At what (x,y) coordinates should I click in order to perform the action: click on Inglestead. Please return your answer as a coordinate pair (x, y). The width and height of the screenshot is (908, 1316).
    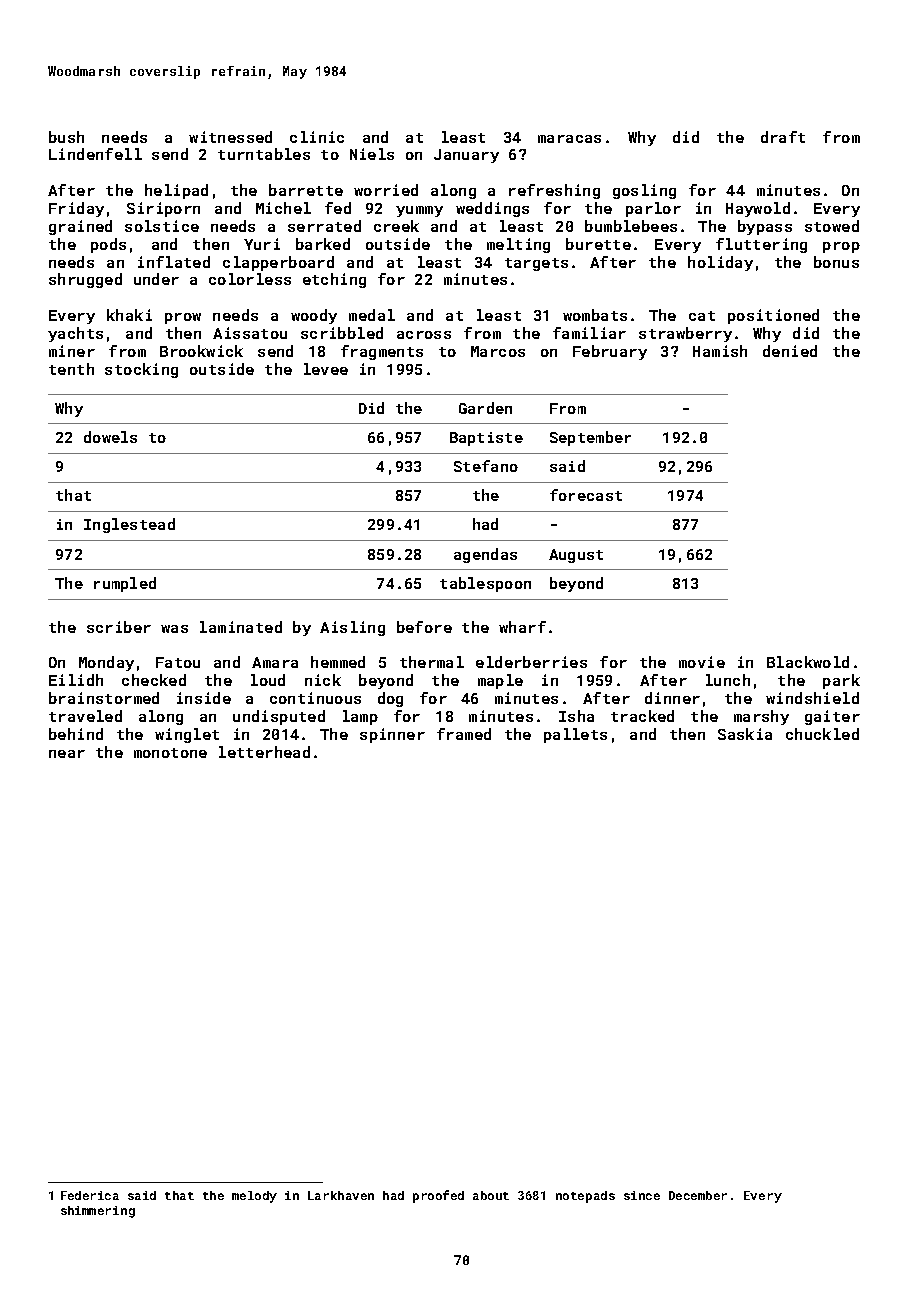
    Looking at the image, I should click on (129, 525).
